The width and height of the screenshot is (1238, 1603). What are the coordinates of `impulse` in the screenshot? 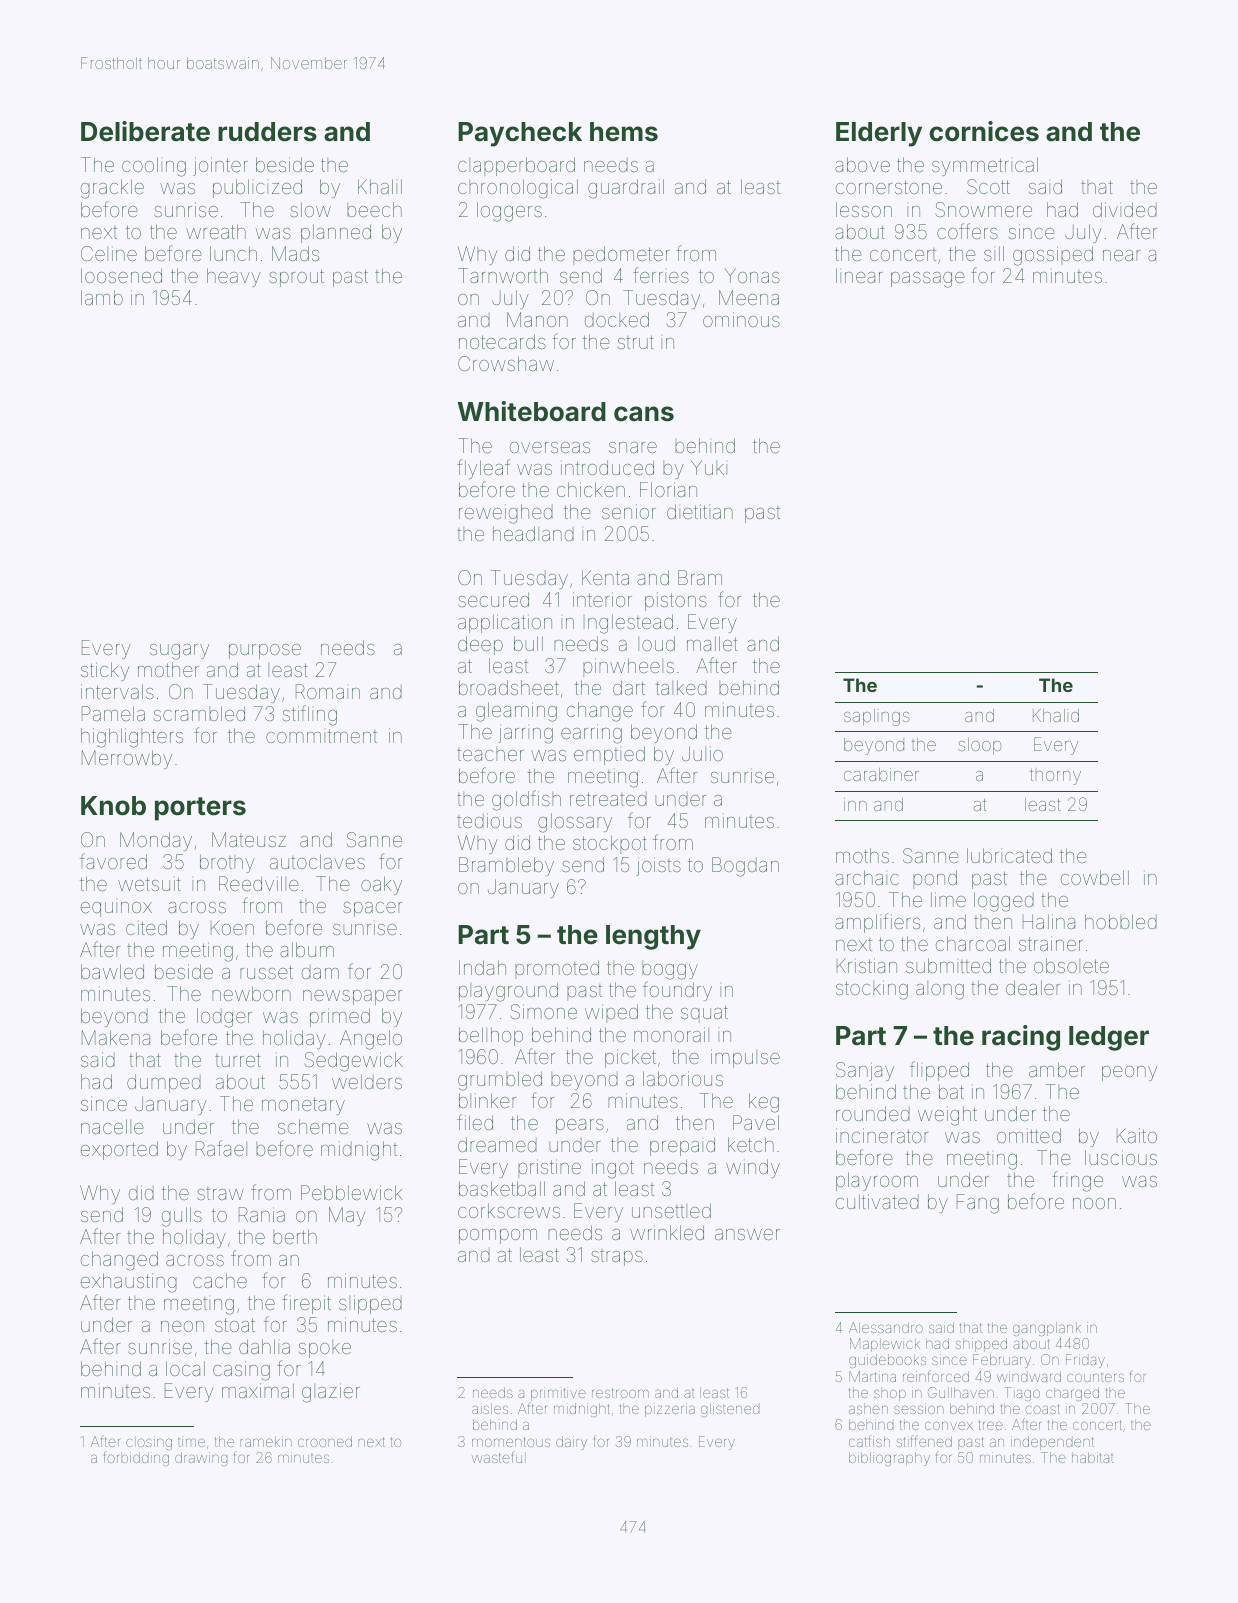 It's located at (745, 1058).
